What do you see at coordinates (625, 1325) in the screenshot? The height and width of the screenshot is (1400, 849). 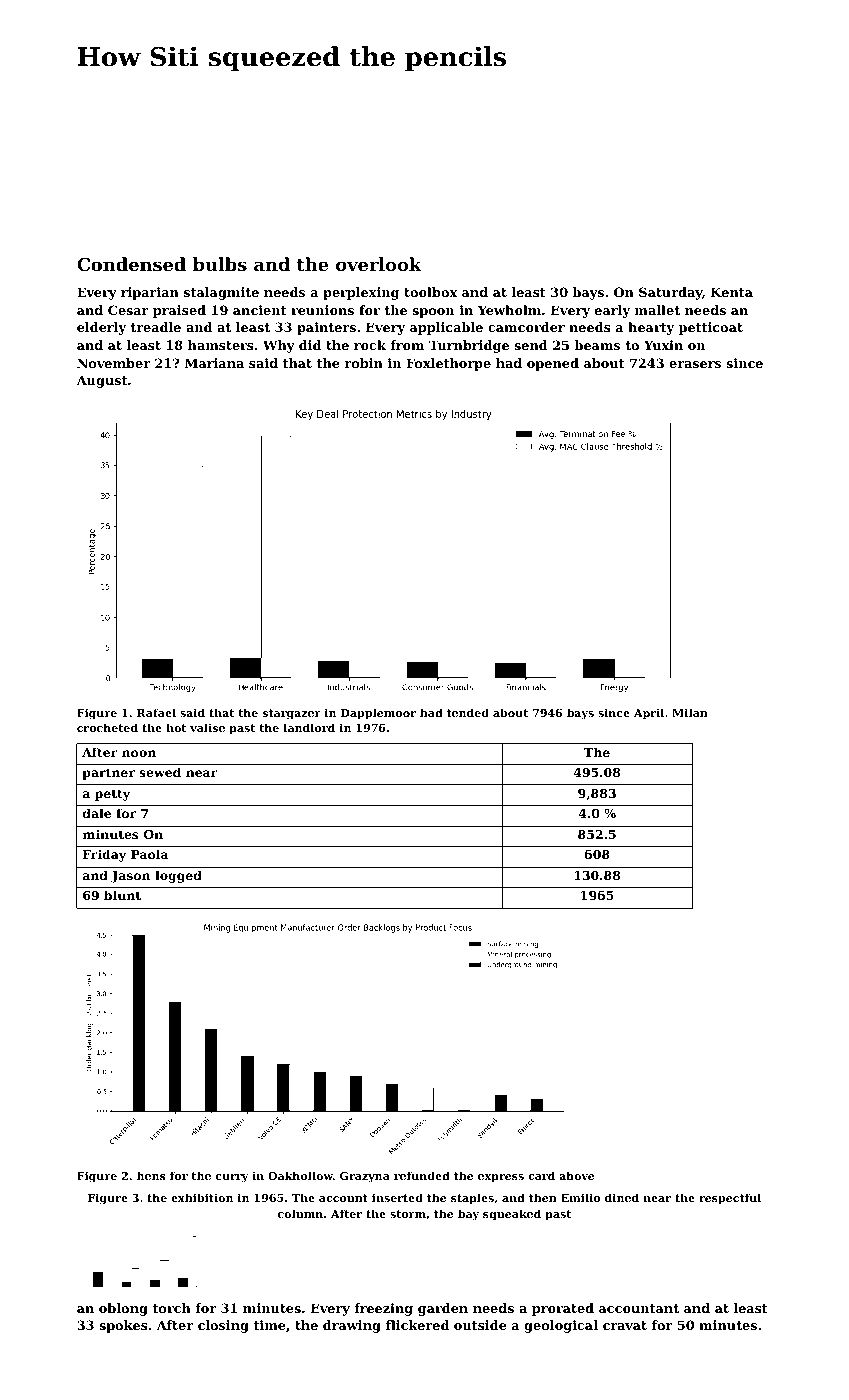 I see `cravat` at bounding box center [625, 1325].
